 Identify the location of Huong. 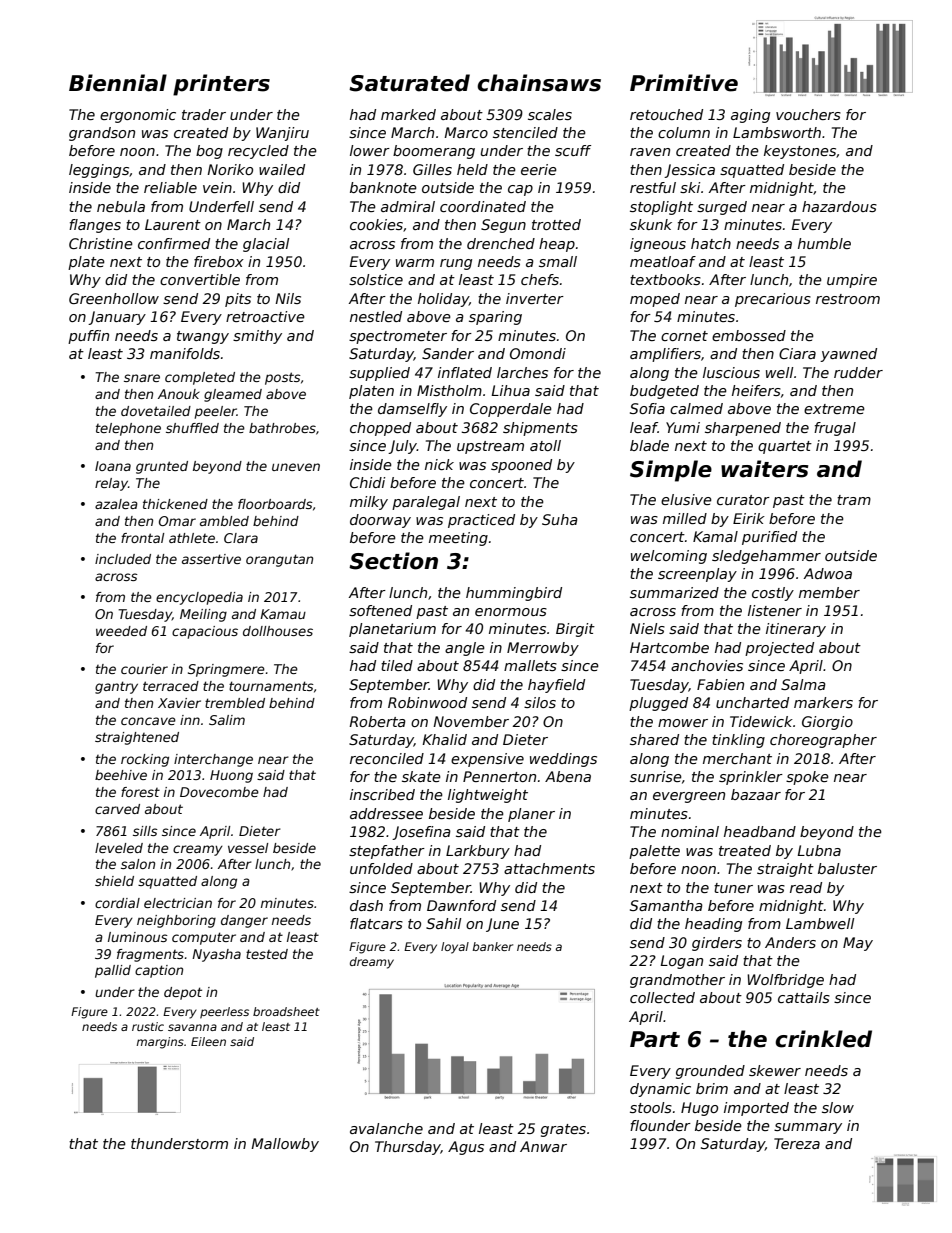
(231, 776).
